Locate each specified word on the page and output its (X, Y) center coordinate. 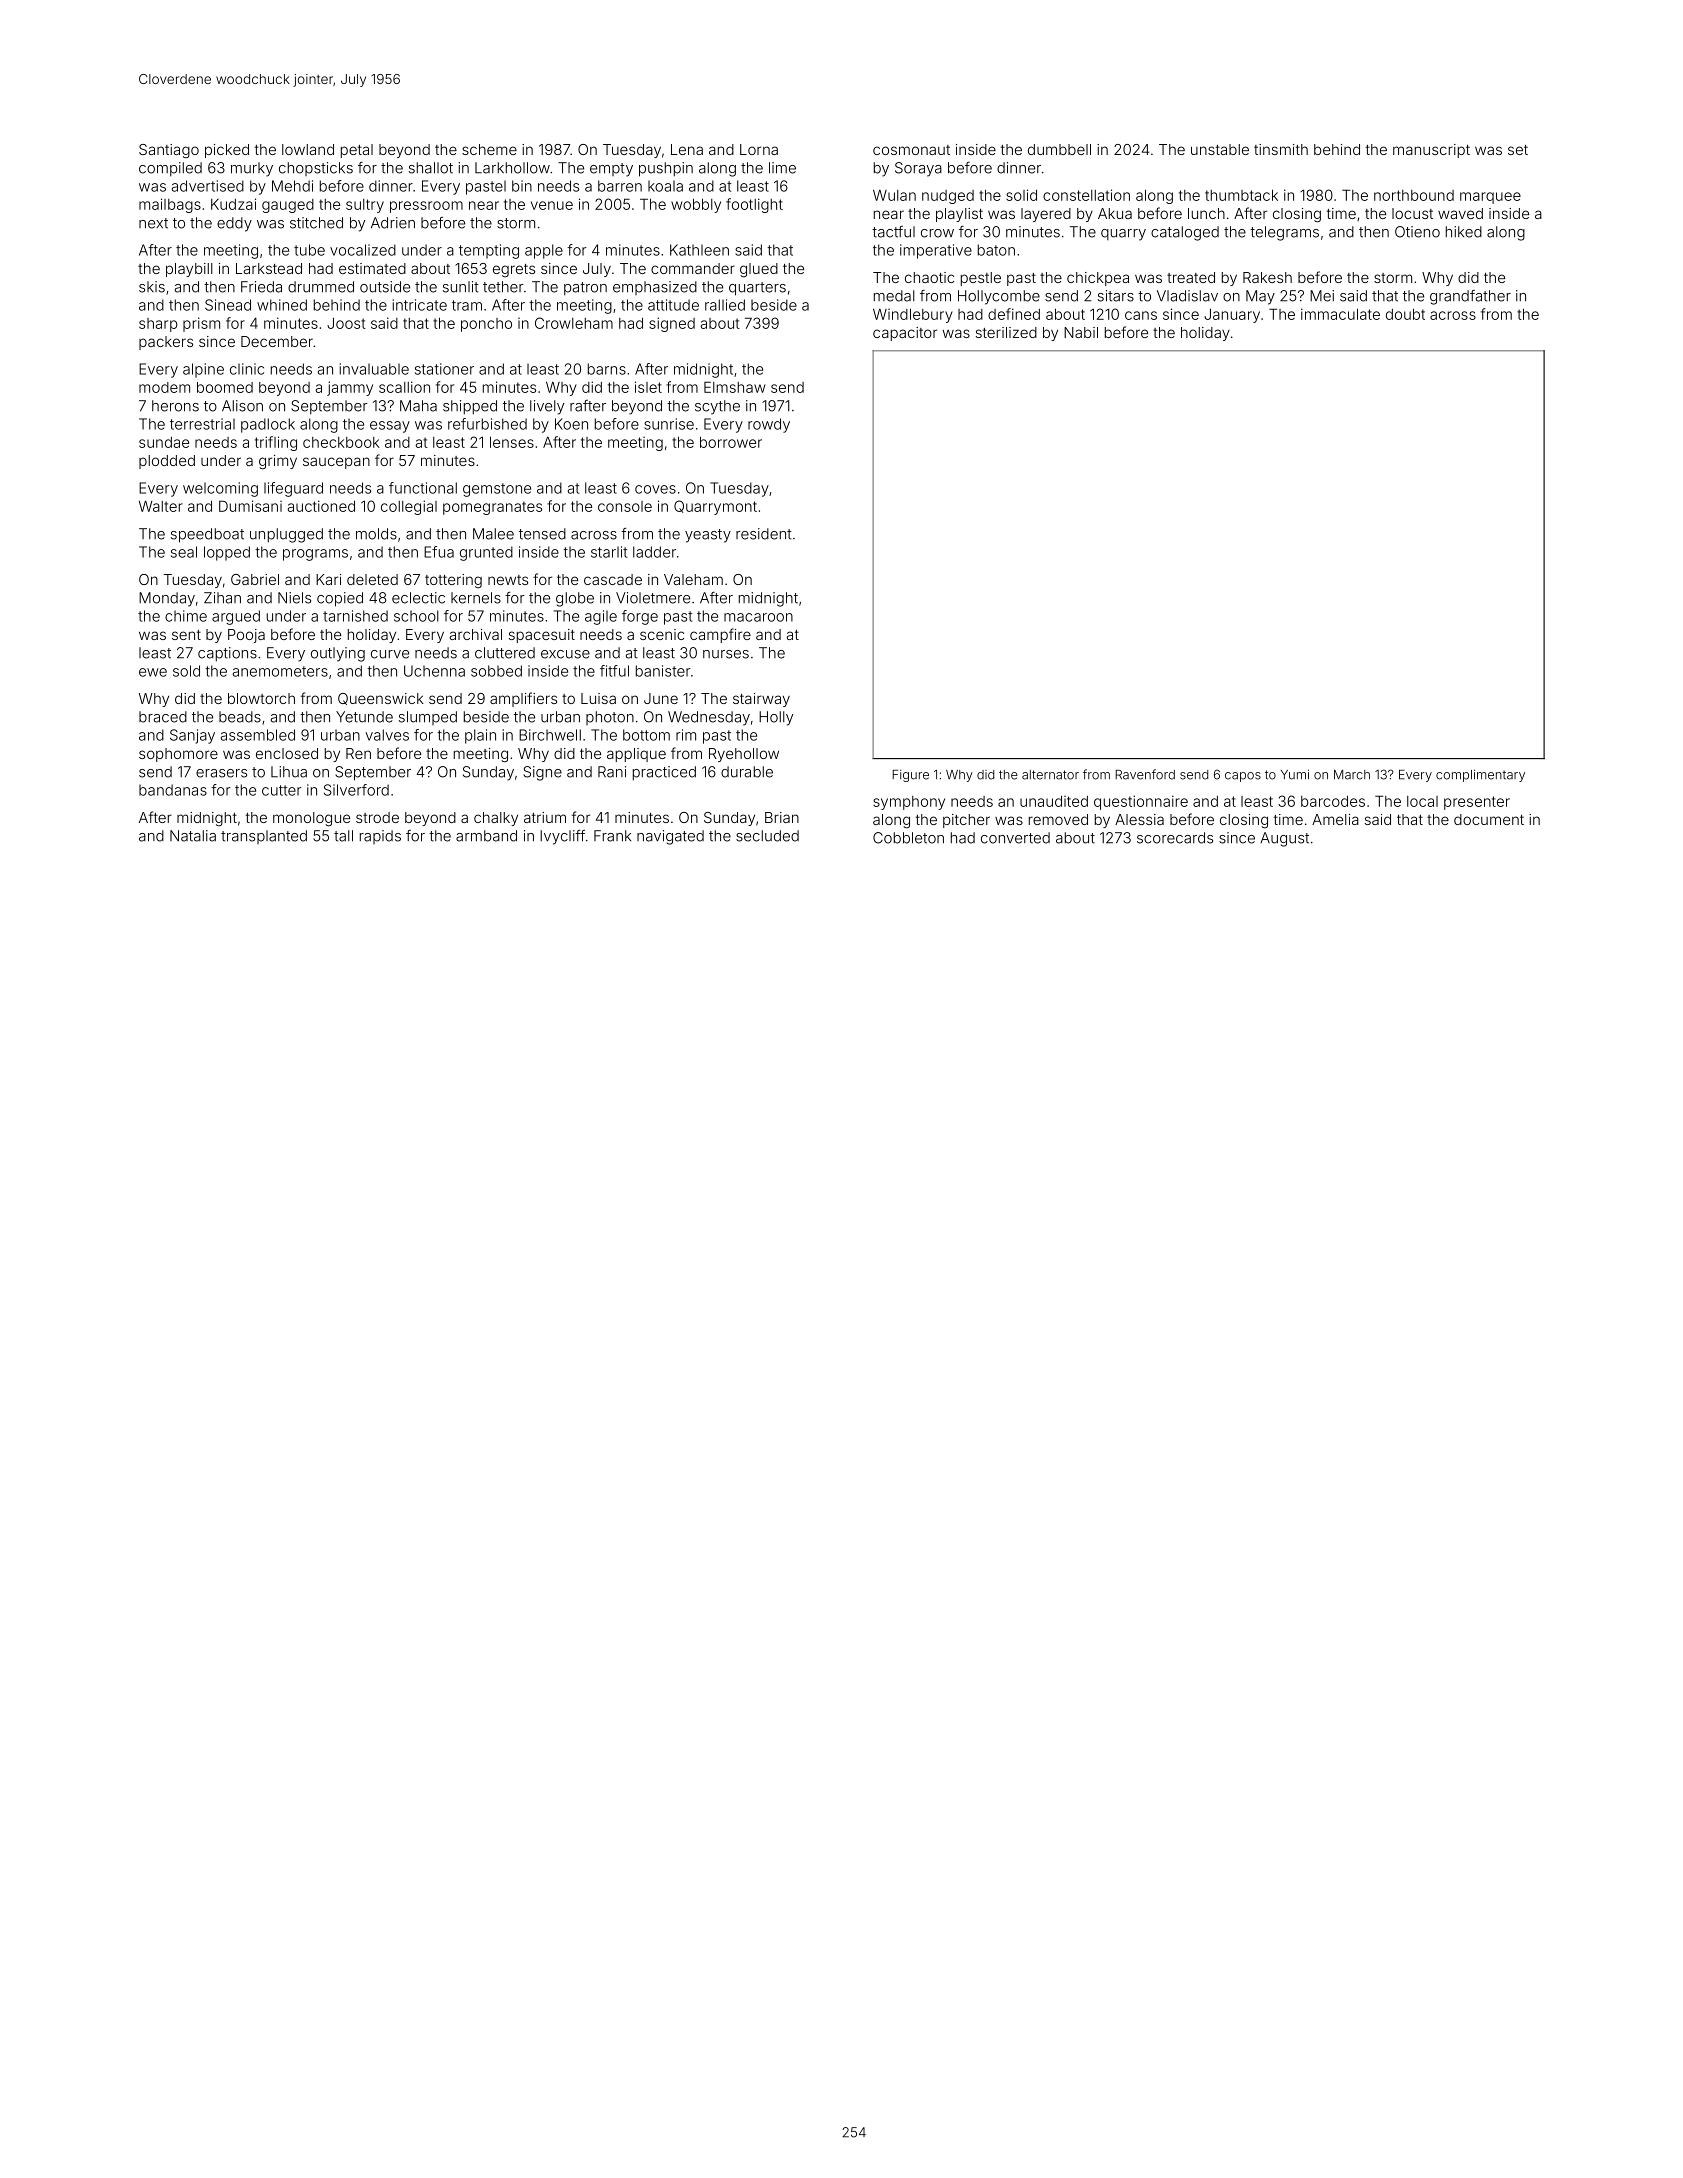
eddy (234, 224)
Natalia (193, 836)
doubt (1405, 314)
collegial (409, 507)
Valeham (693, 579)
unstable (1220, 149)
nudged (948, 197)
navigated (670, 837)
